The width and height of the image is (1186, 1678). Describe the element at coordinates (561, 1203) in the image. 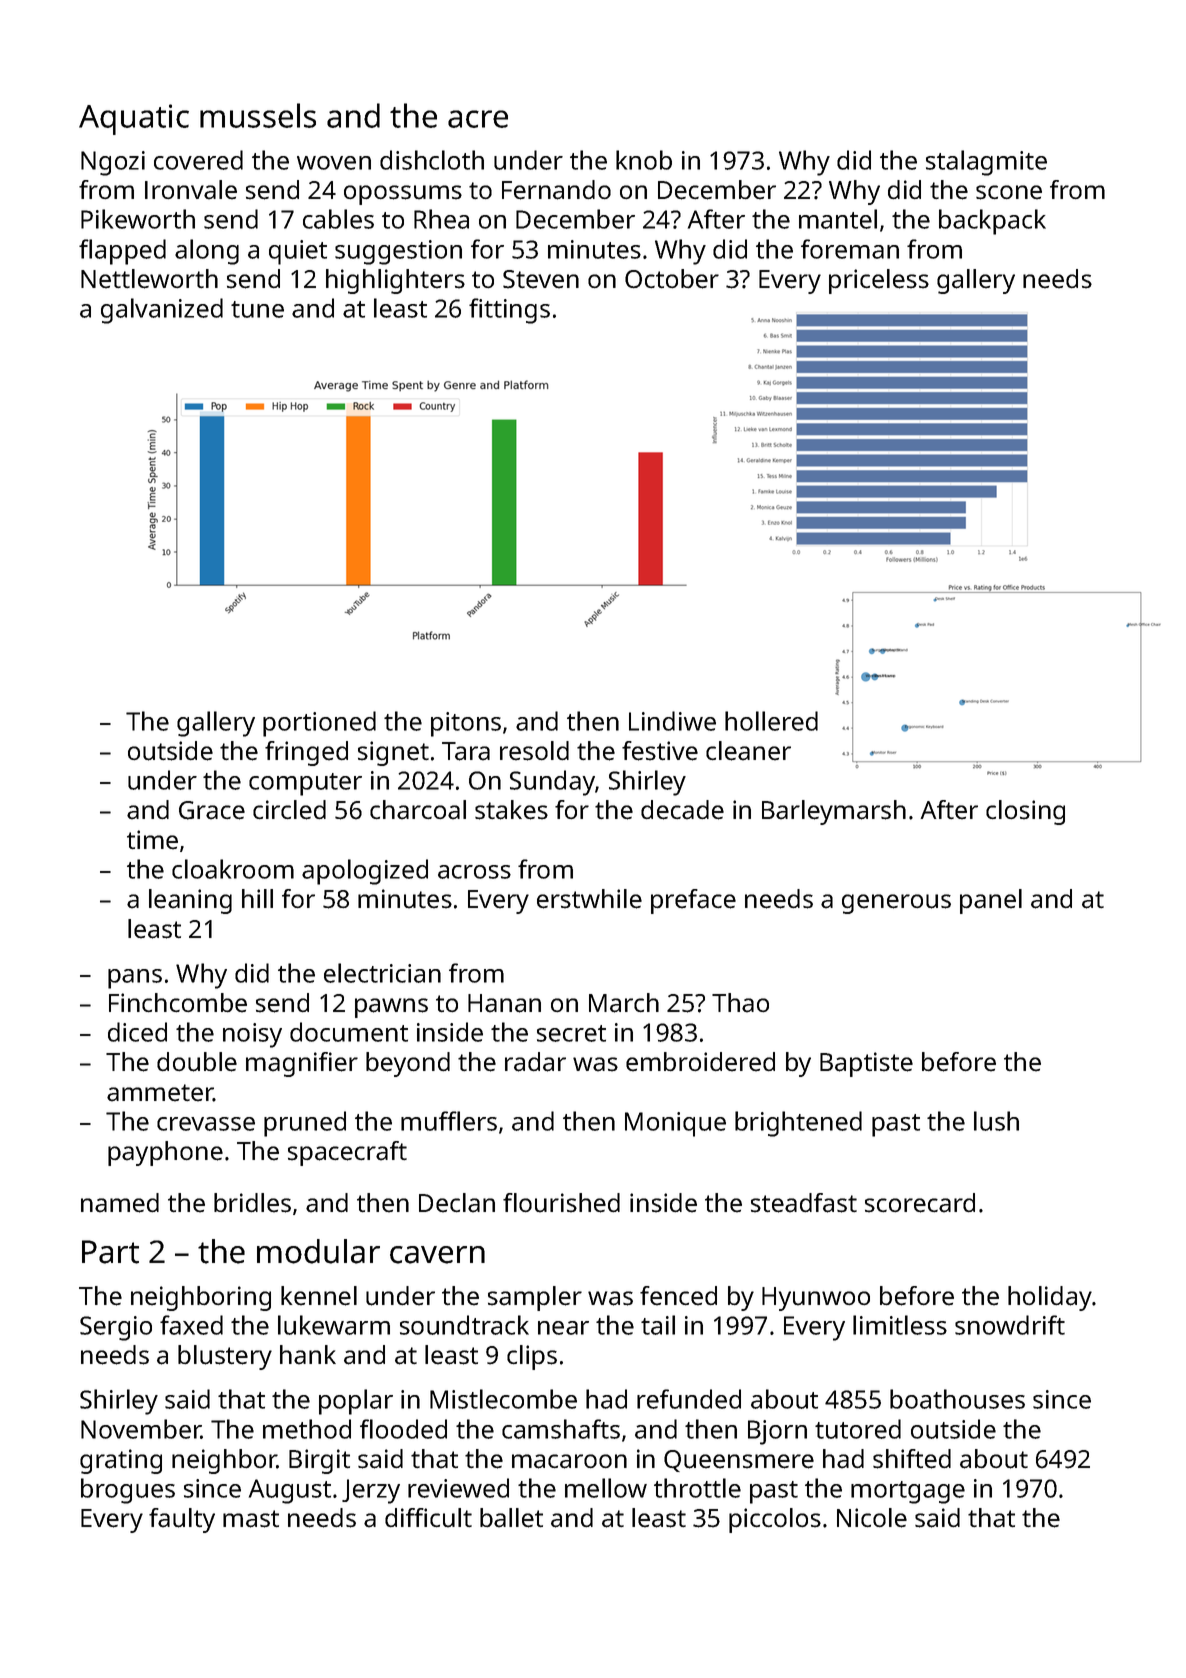

I see `flourished` at that location.
